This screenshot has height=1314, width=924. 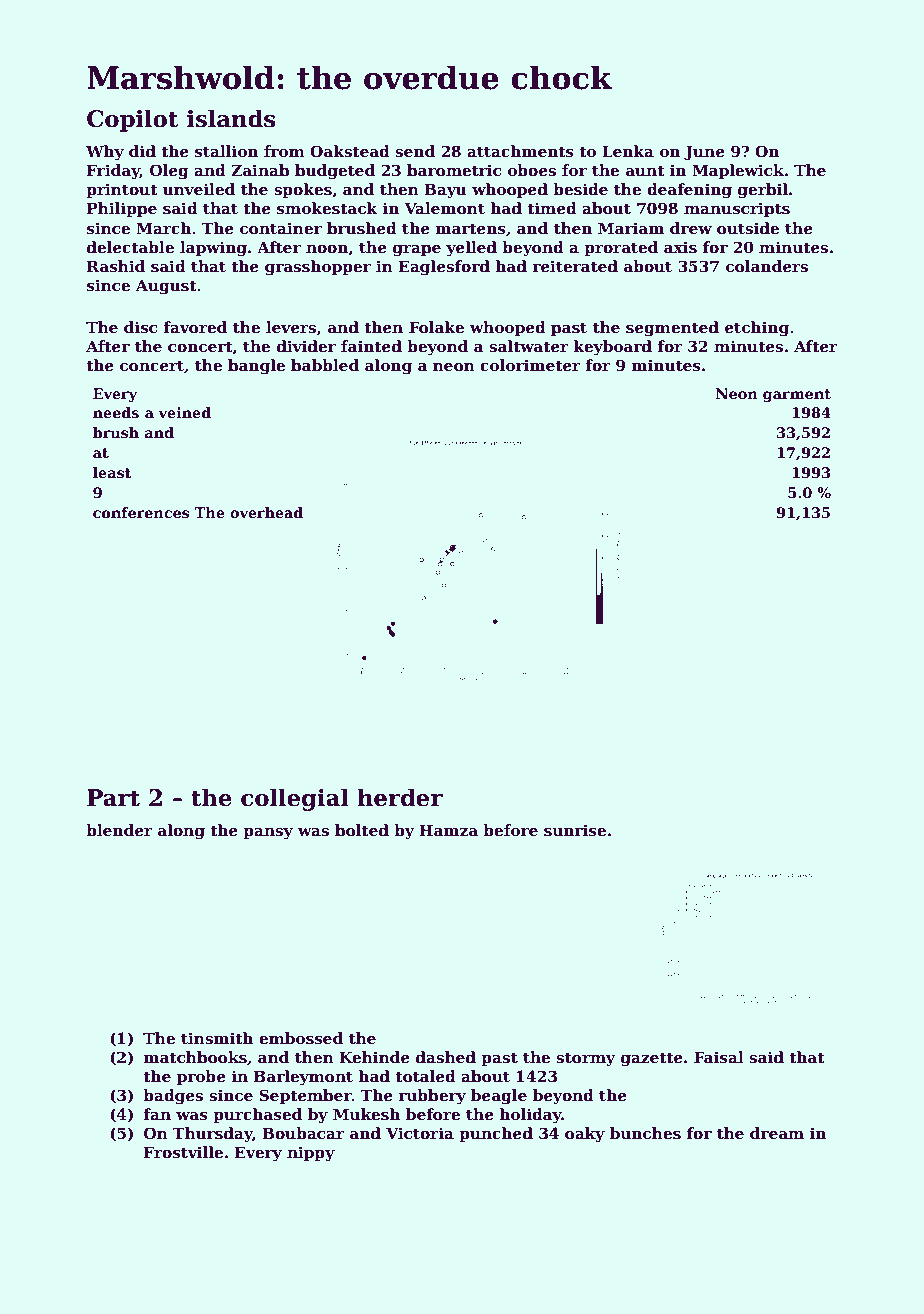 I want to click on timed, so click(x=552, y=208).
